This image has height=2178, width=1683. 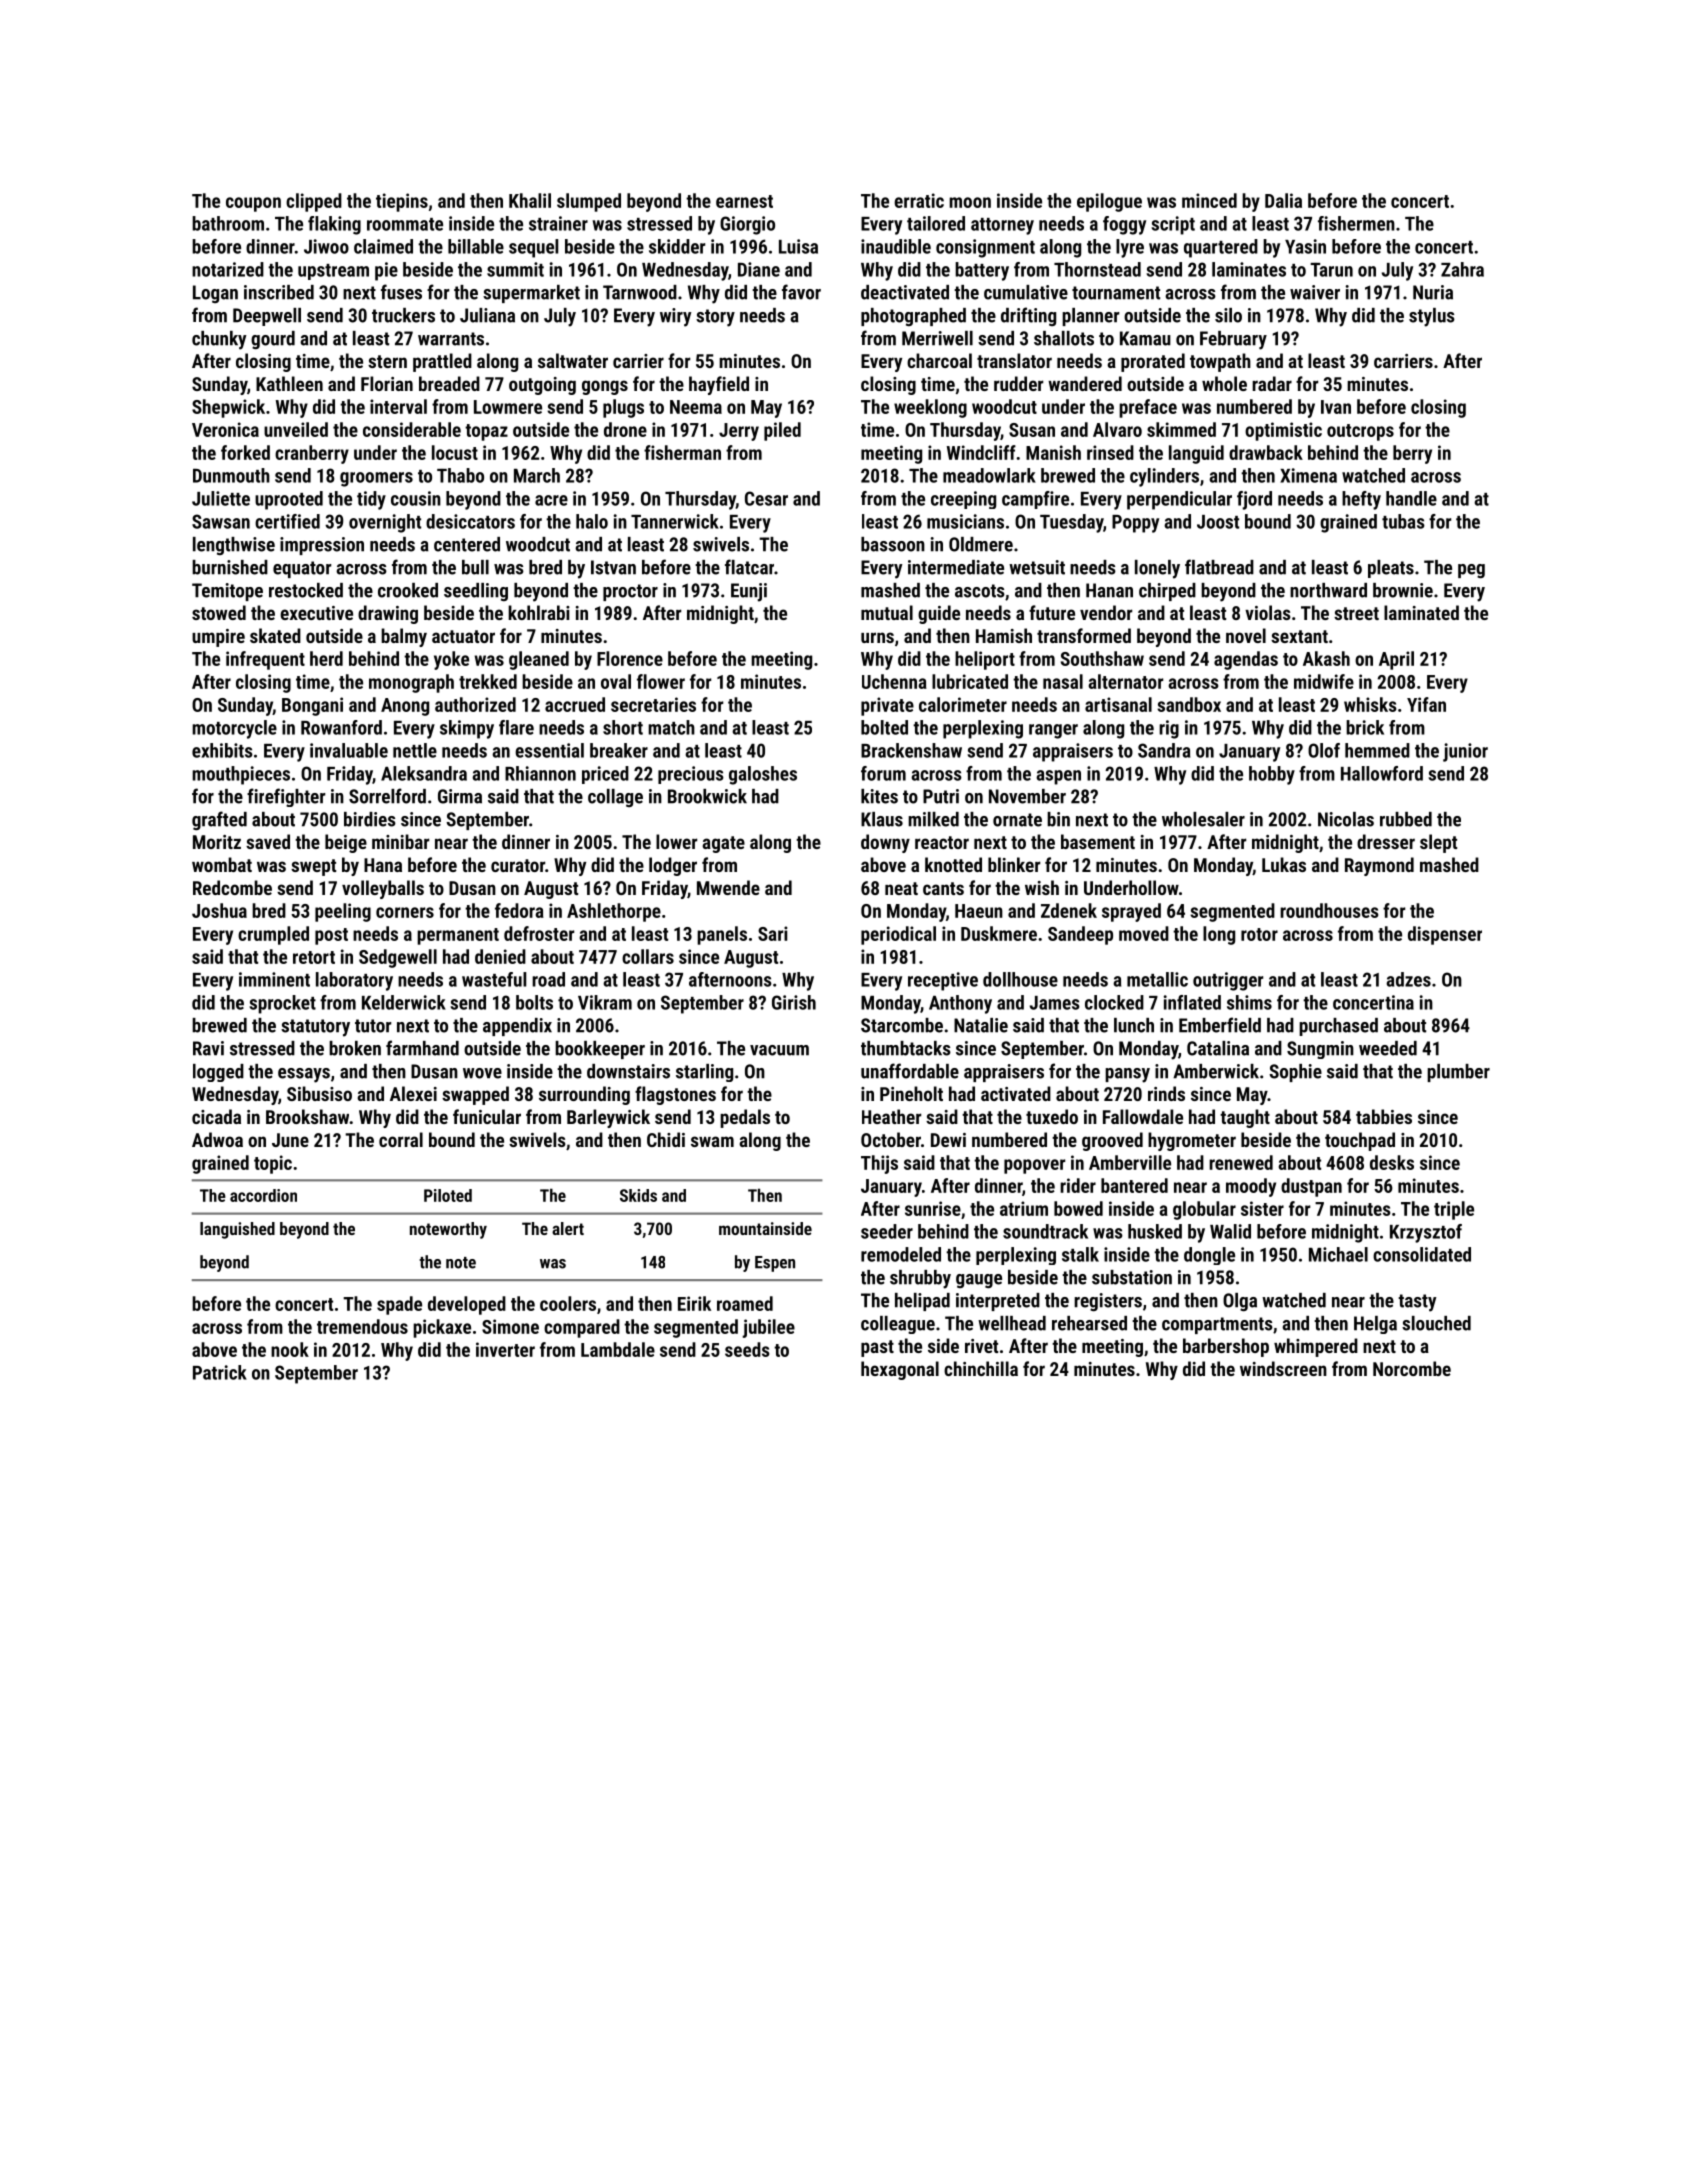 What do you see at coordinates (220, 1372) in the image?
I see `Patrick` at bounding box center [220, 1372].
